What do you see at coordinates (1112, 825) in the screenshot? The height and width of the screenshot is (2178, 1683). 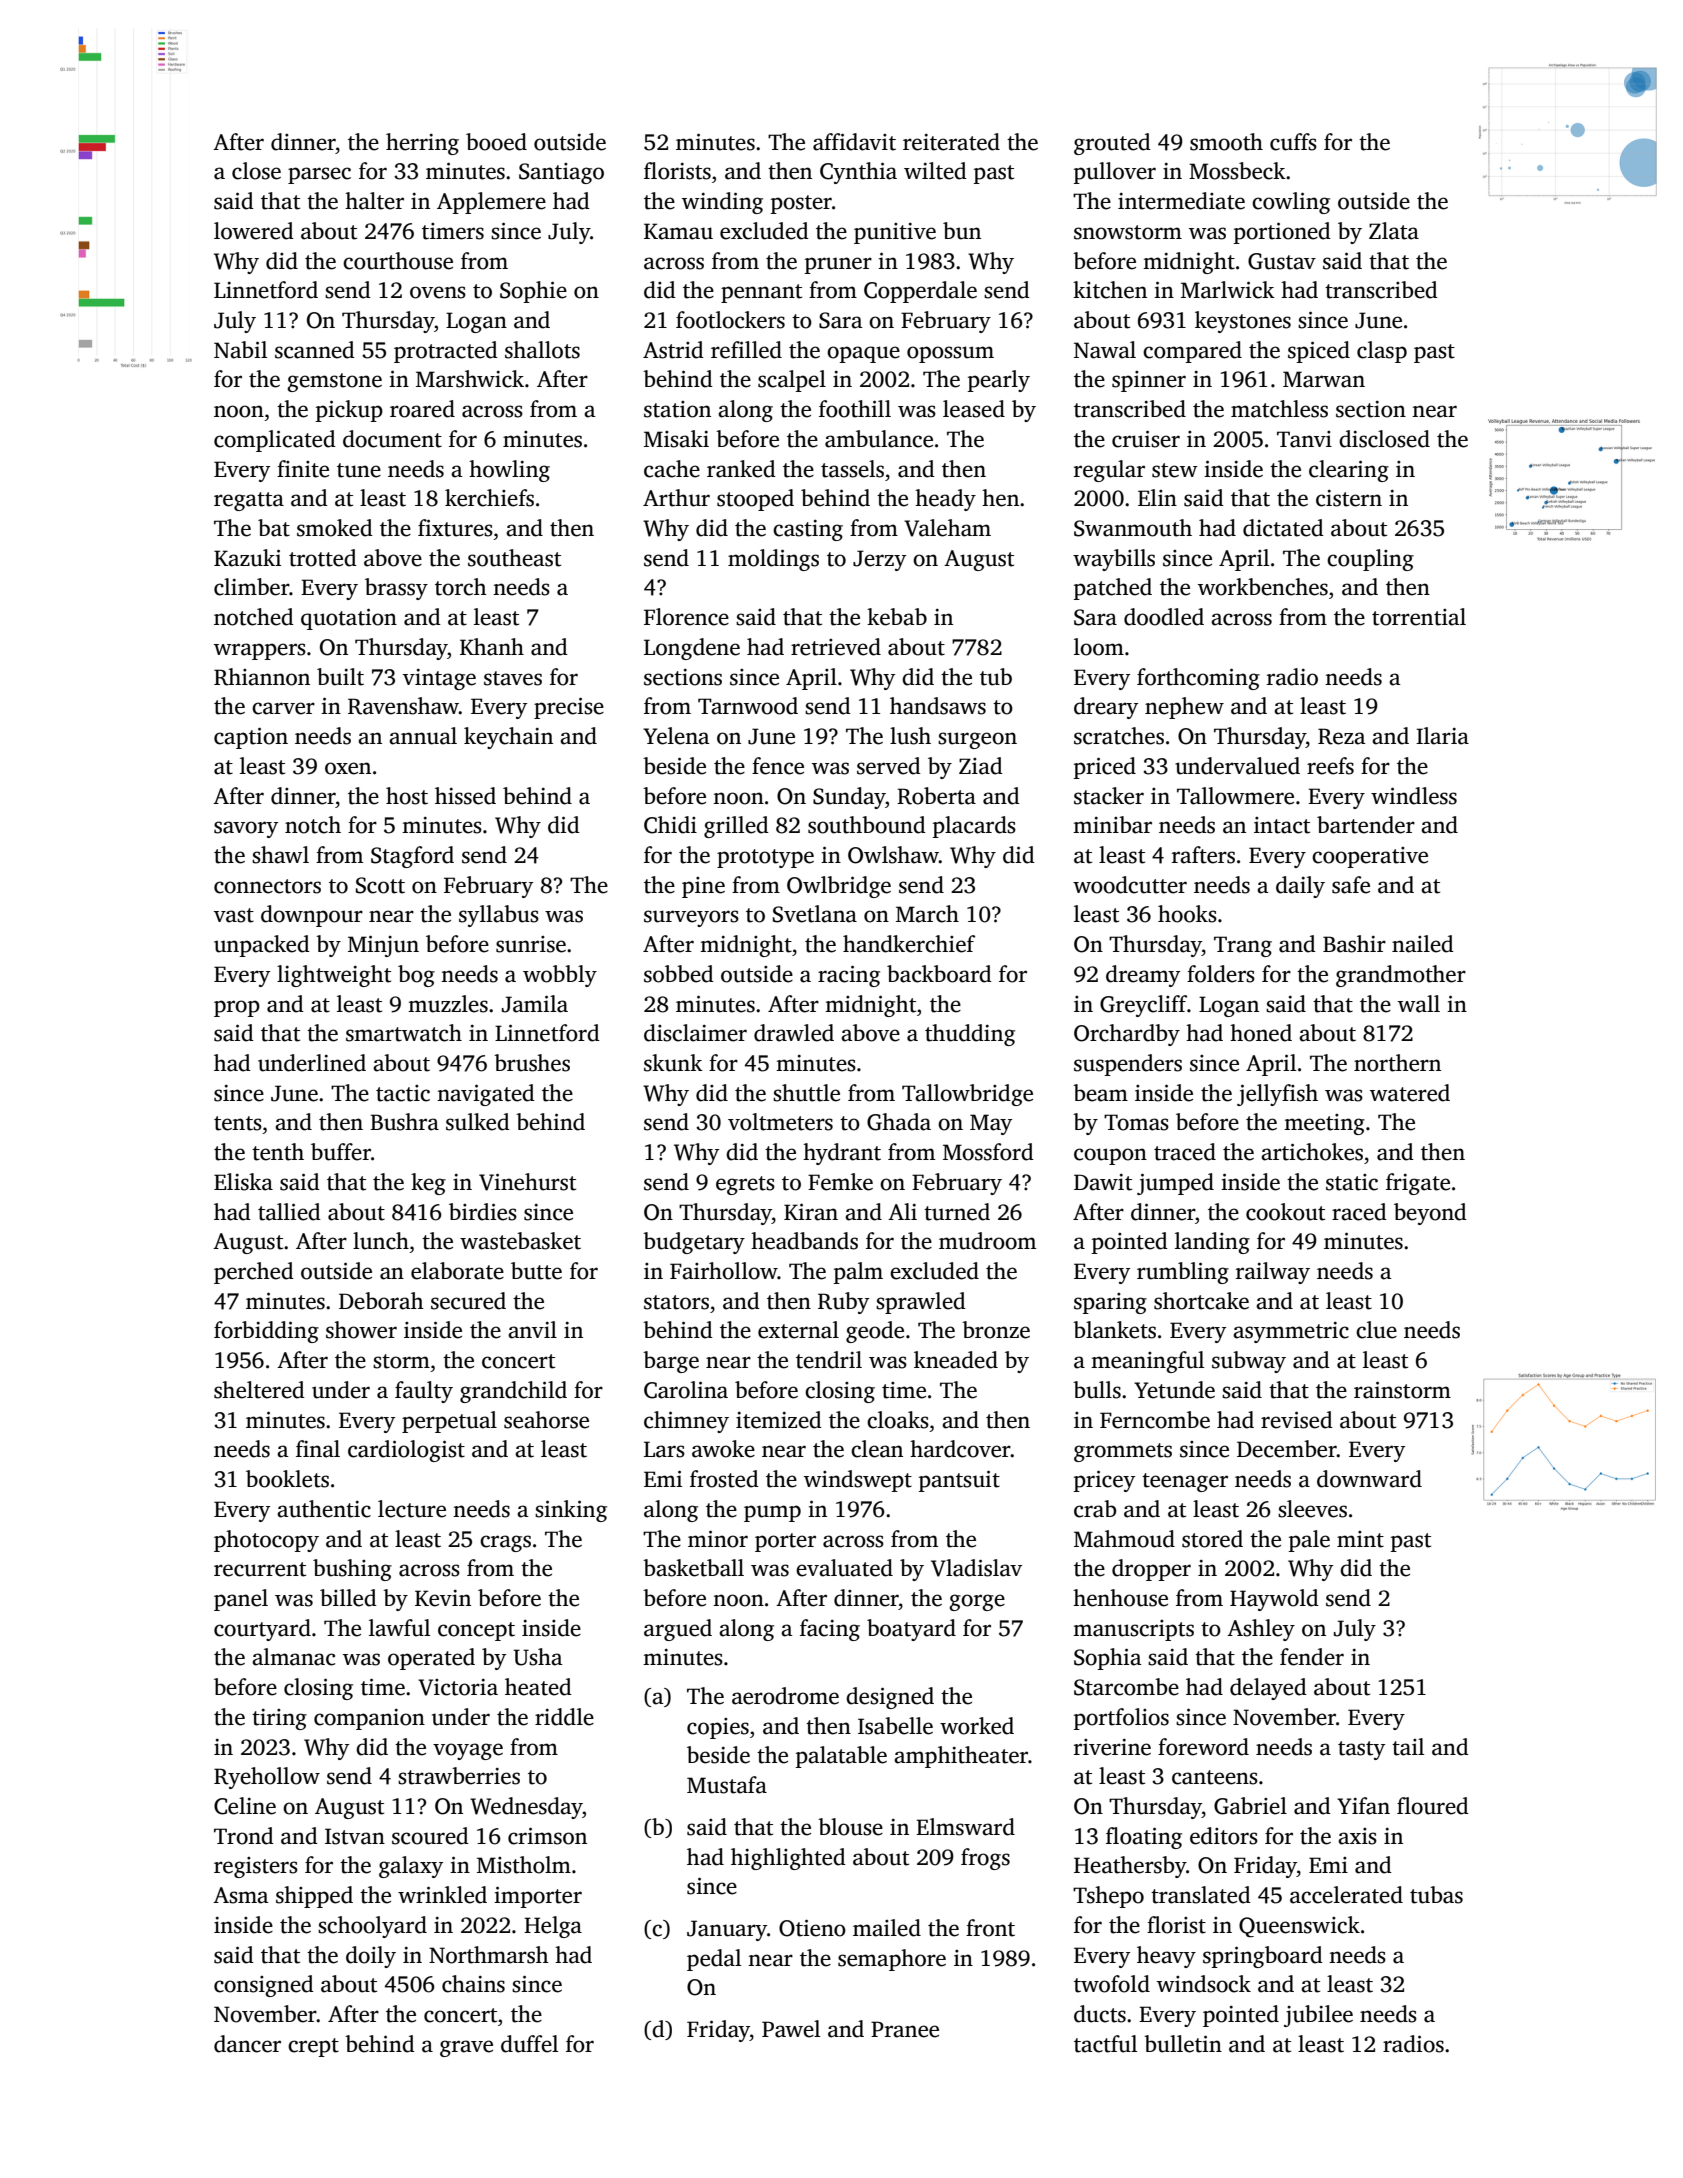 I see `minibar` at bounding box center [1112, 825].
